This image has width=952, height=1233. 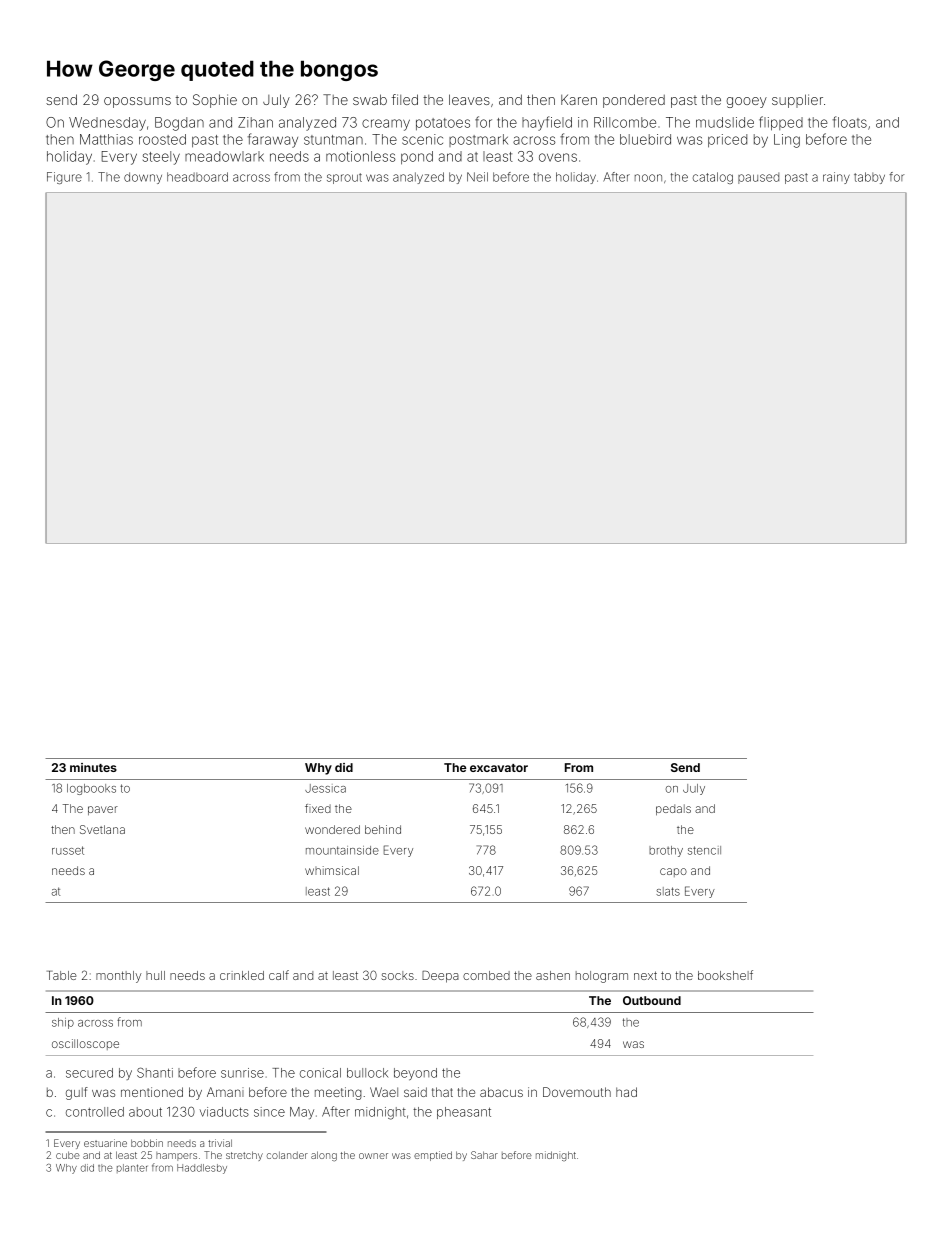 What do you see at coordinates (558, 157) in the image?
I see `ovens` at bounding box center [558, 157].
